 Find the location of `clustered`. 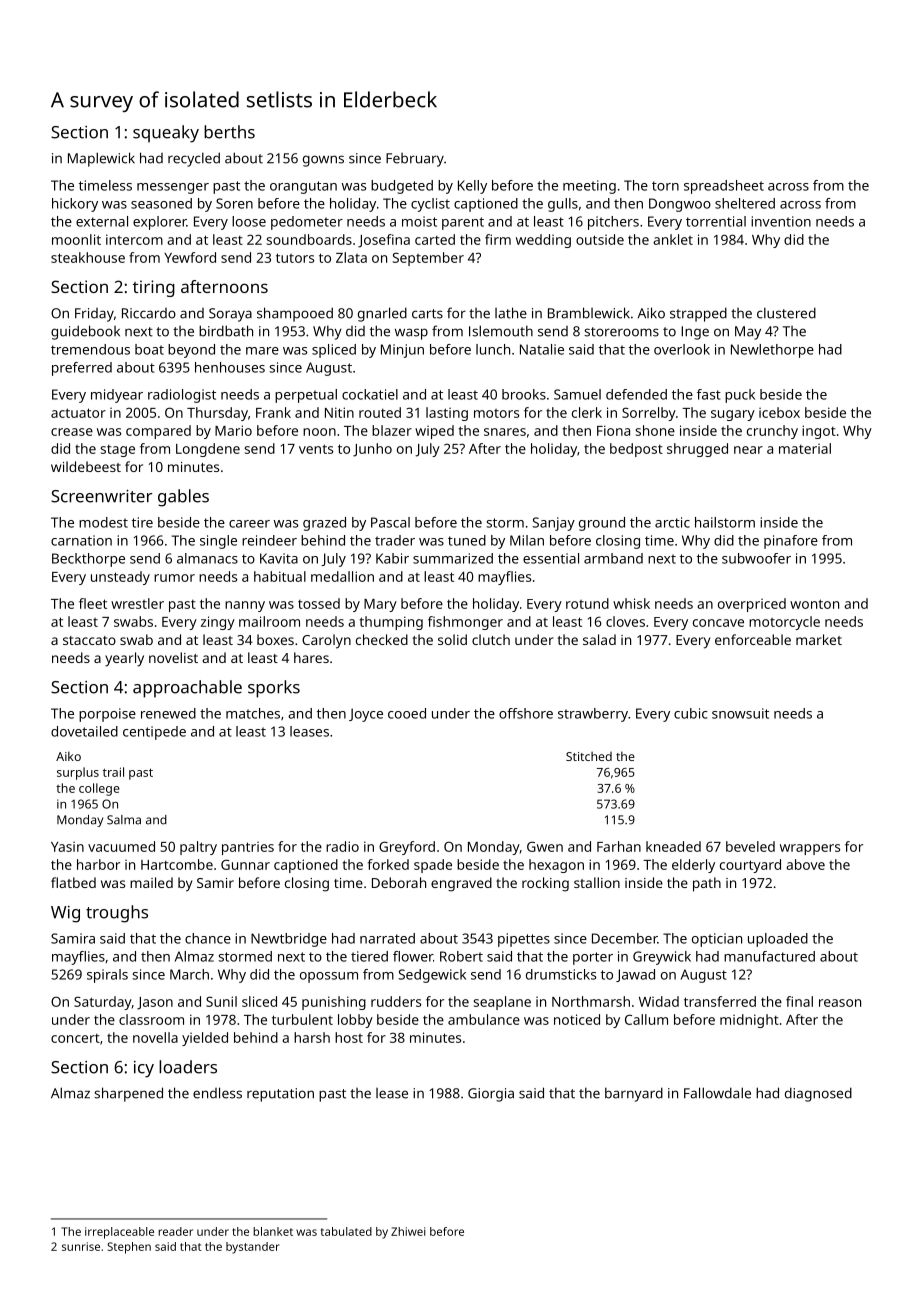

clustered is located at coordinates (786, 313).
